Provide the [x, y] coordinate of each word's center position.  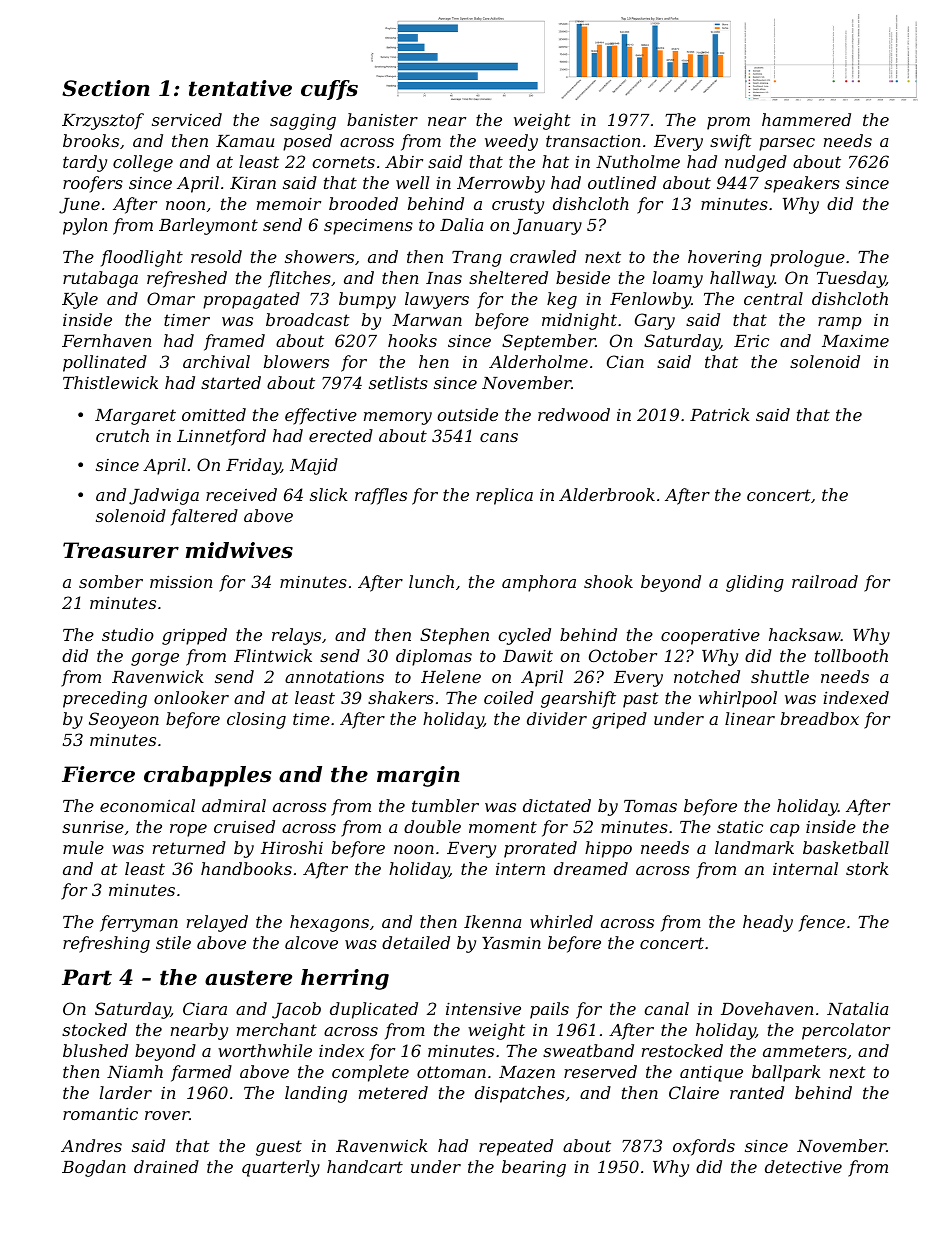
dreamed [591, 868]
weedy [511, 142]
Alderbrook [607, 494]
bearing [534, 1168]
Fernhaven [106, 340]
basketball [846, 847]
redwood [574, 414]
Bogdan [94, 1168]
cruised [244, 826]
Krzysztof [103, 121]
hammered [806, 119]
